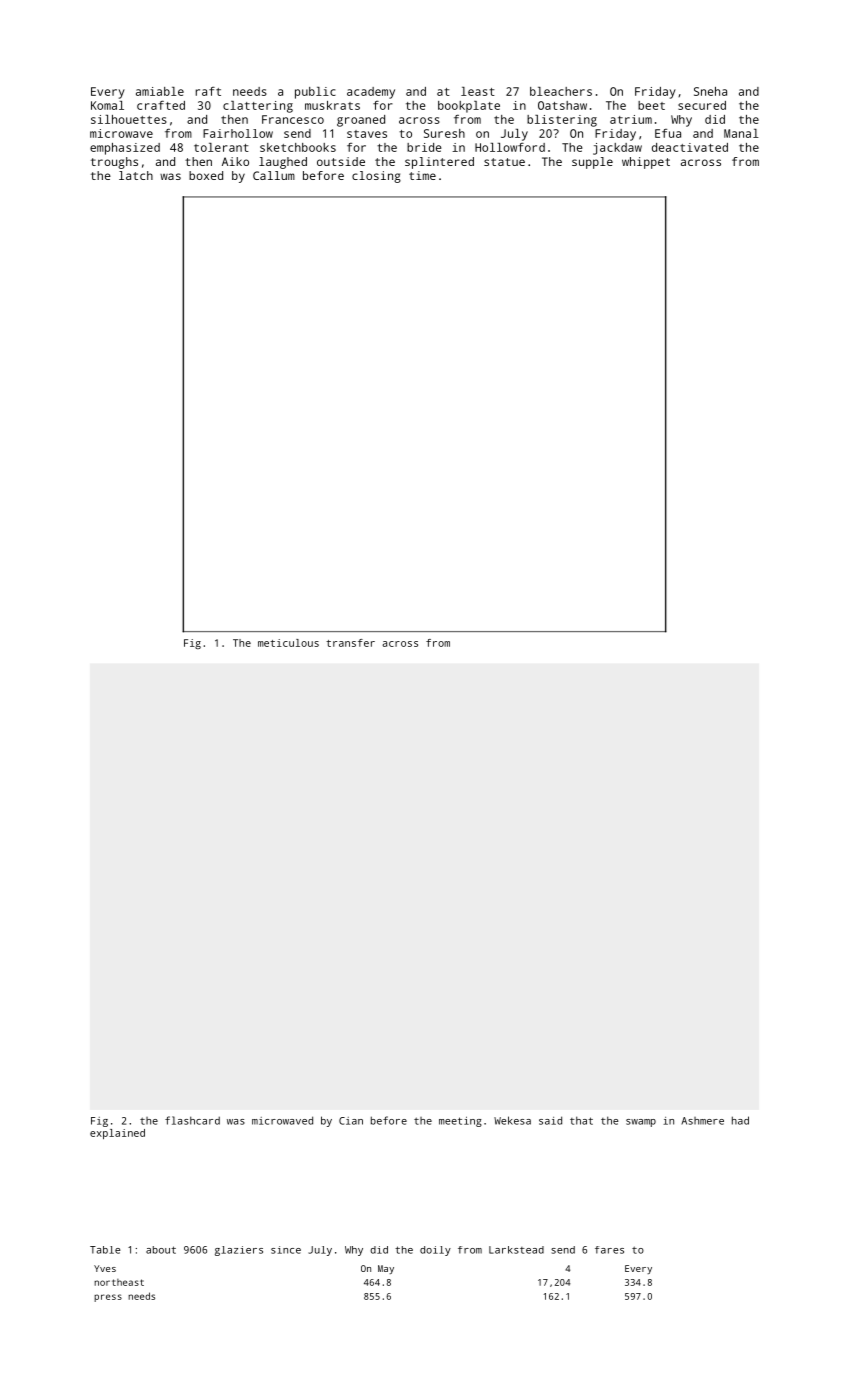 The width and height of the document is (849, 1400). Describe the element at coordinates (350, 643) in the document. I see `transfer` at that location.
